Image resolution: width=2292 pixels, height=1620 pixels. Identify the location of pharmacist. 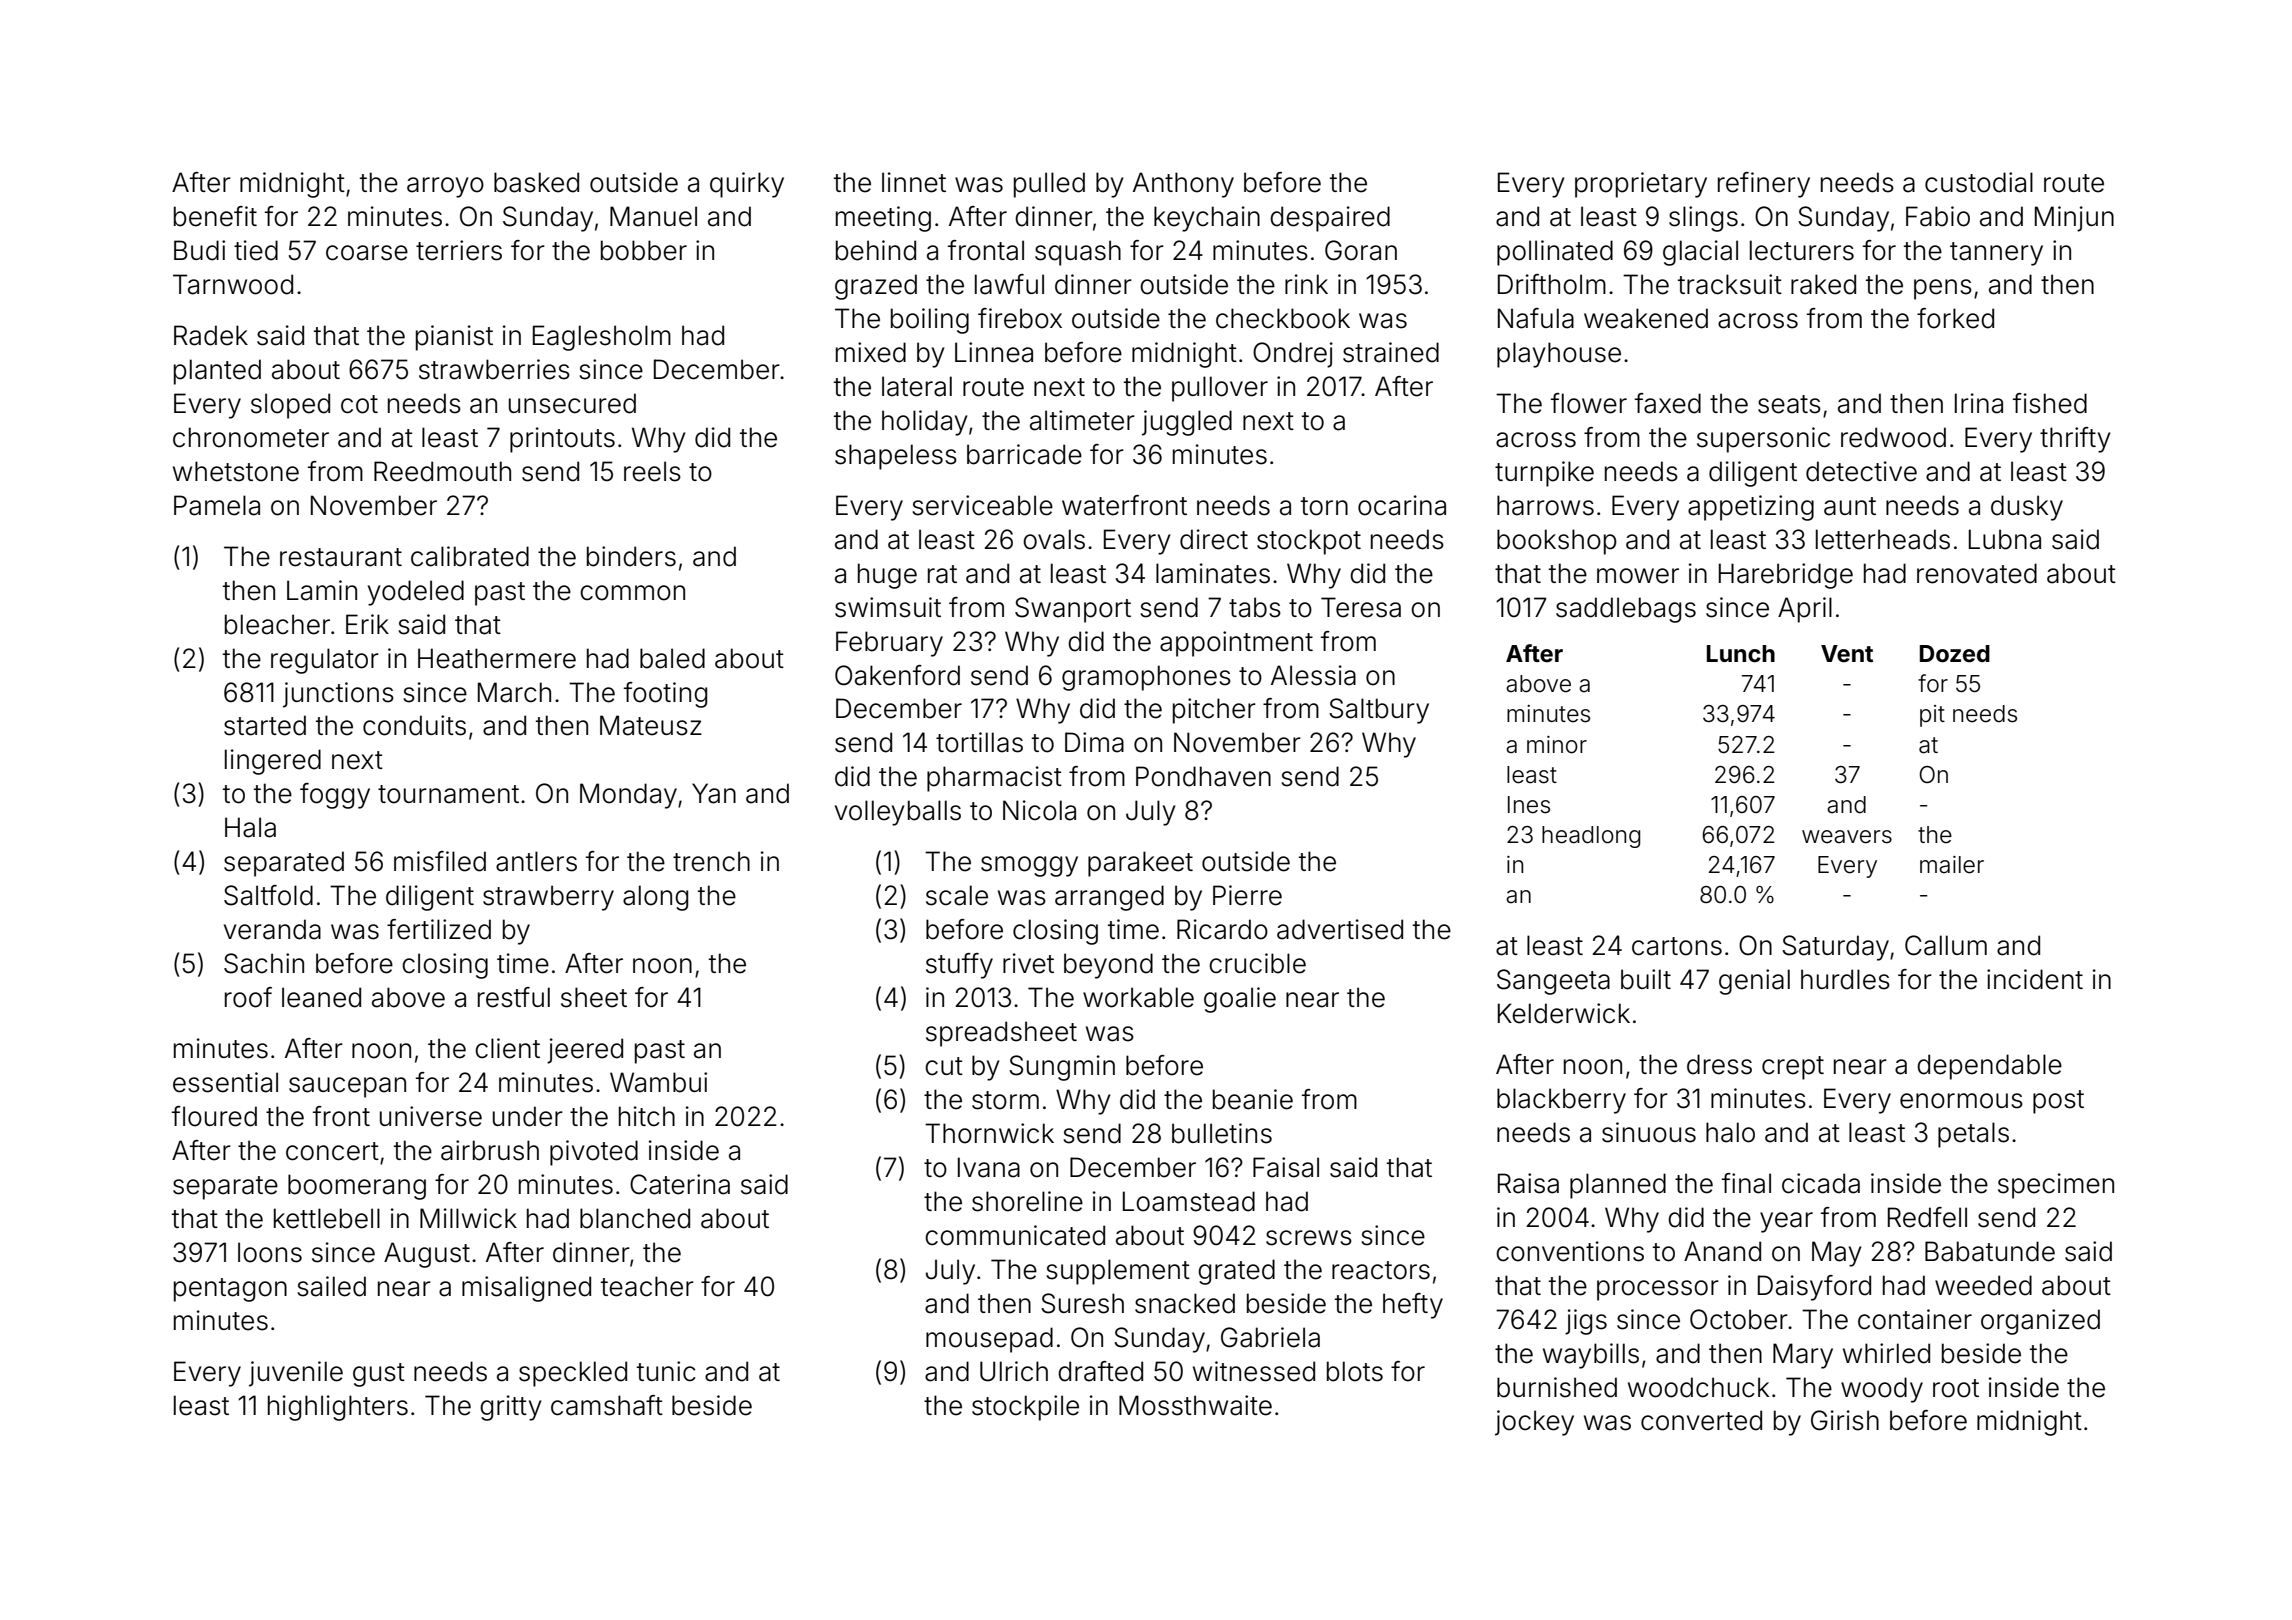
(994, 779).
